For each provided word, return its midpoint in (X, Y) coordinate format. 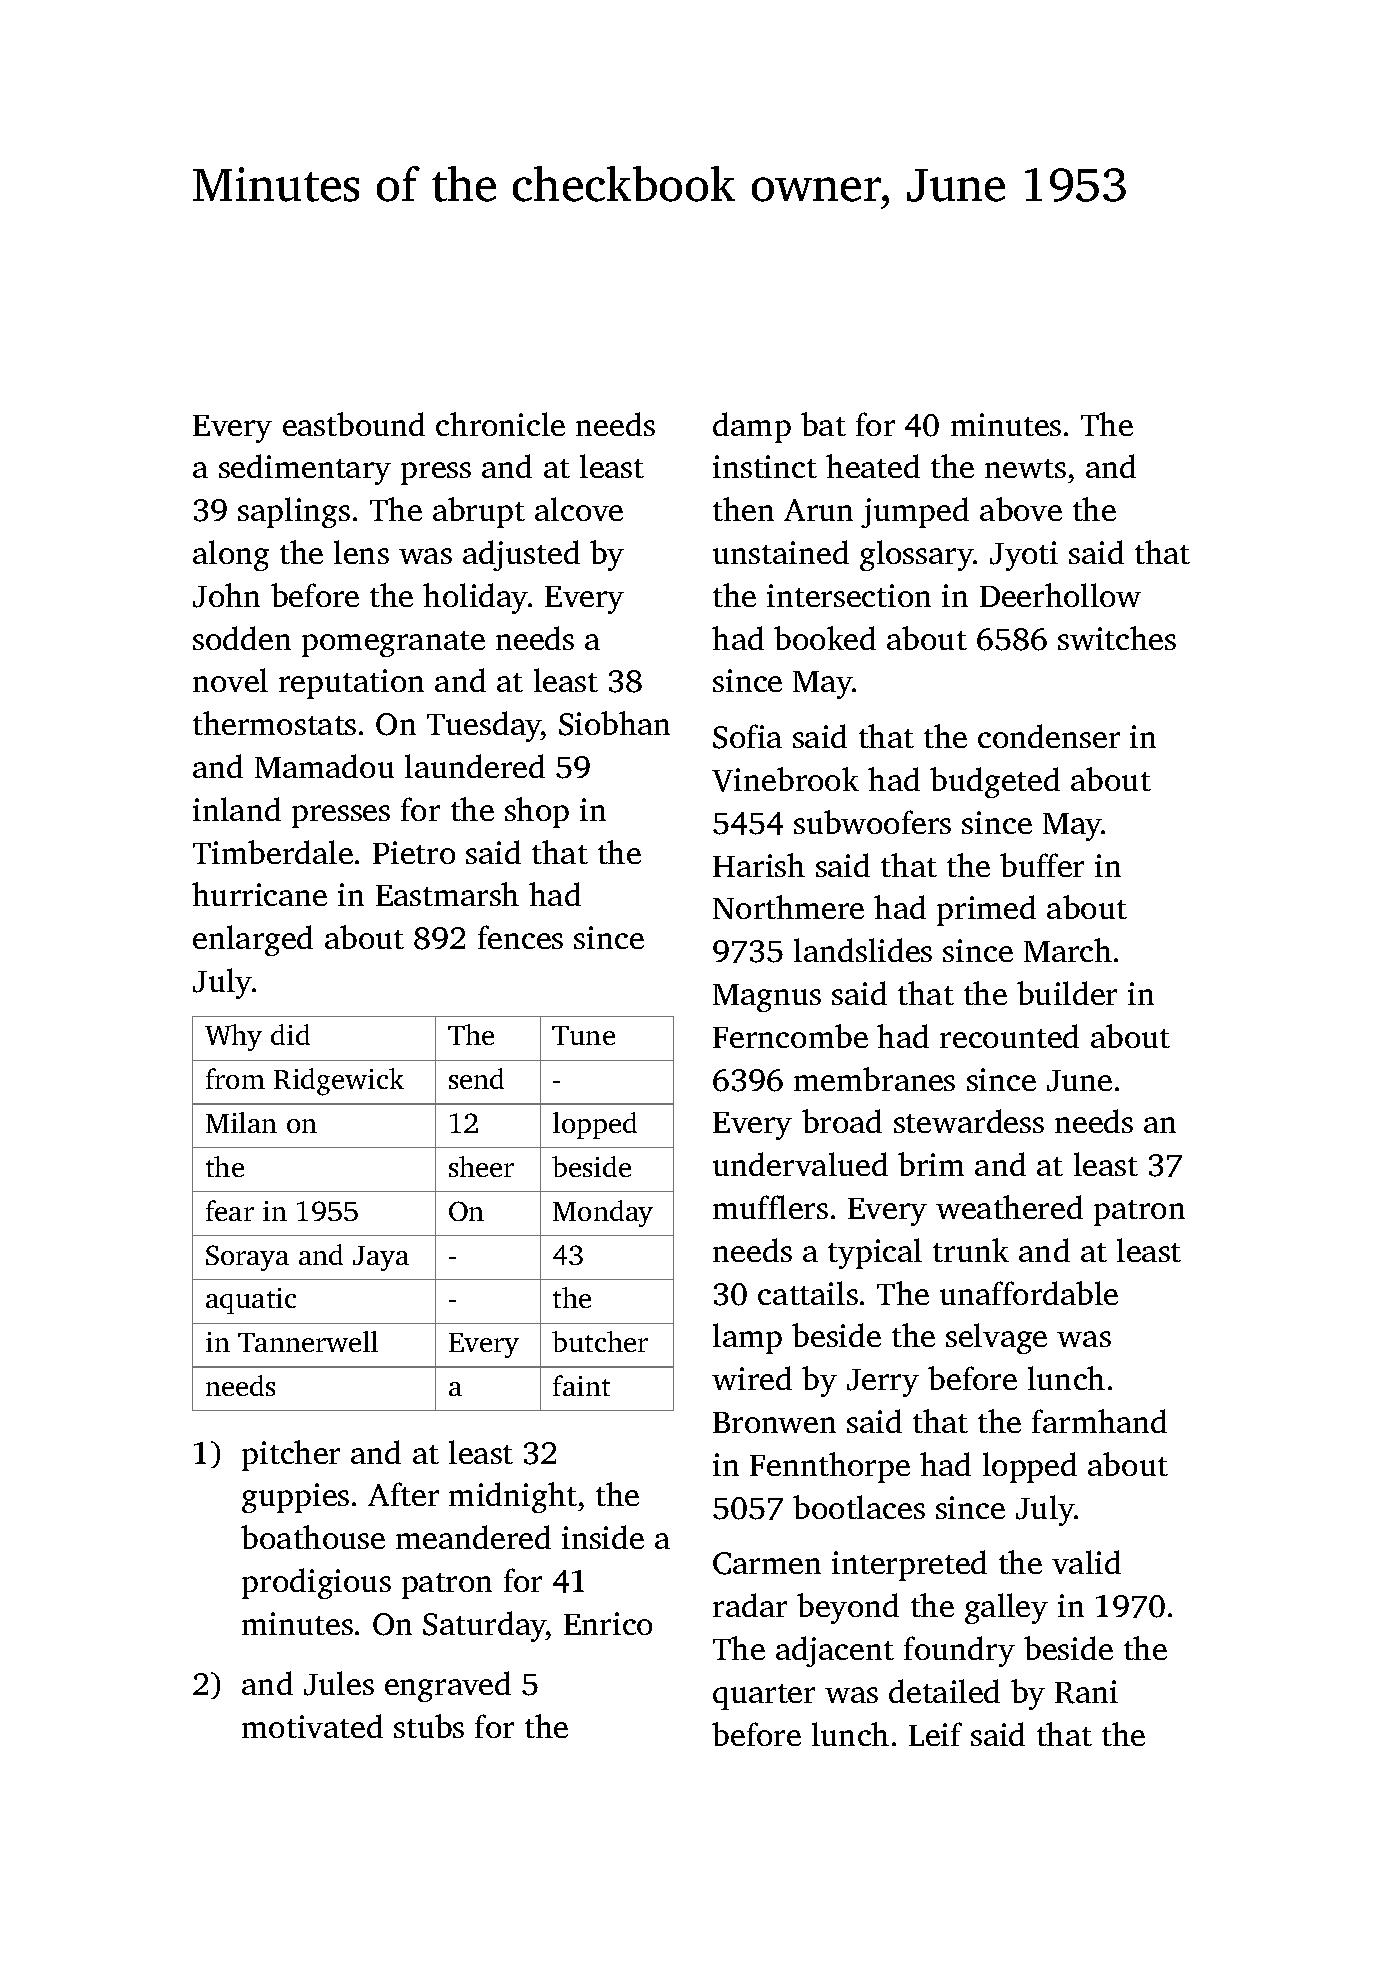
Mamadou (324, 766)
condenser (1049, 736)
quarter (764, 1697)
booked (825, 638)
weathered (1009, 1207)
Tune (583, 1035)
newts (1025, 468)
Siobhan (614, 723)
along (231, 555)
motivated (312, 1726)
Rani (1086, 1692)
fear (230, 1210)
